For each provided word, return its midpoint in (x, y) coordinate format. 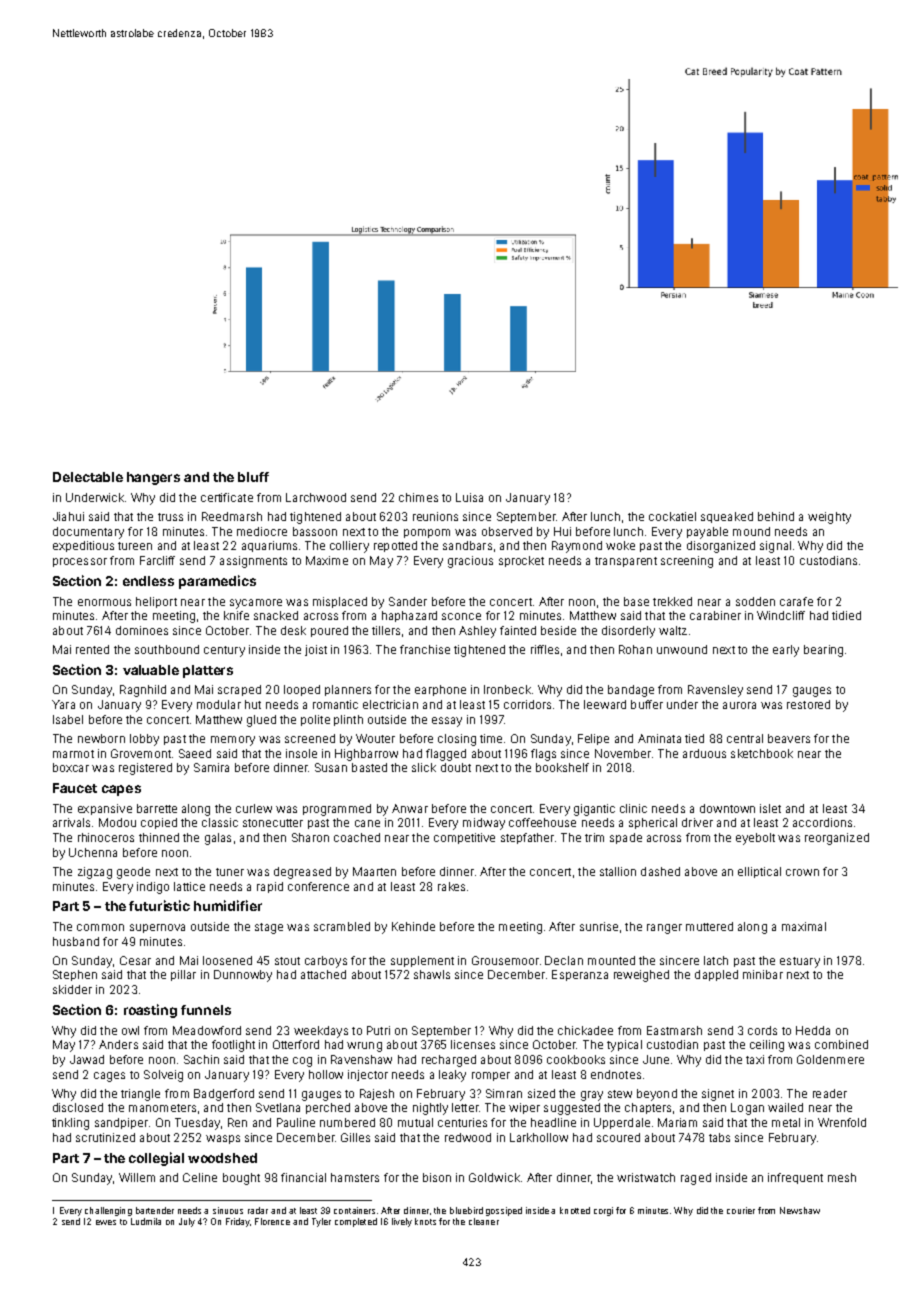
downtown (727, 808)
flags (543, 755)
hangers (153, 478)
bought (241, 1179)
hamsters (355, 1177)
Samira (211, 767)
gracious (470, 562)
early (786, 651)
